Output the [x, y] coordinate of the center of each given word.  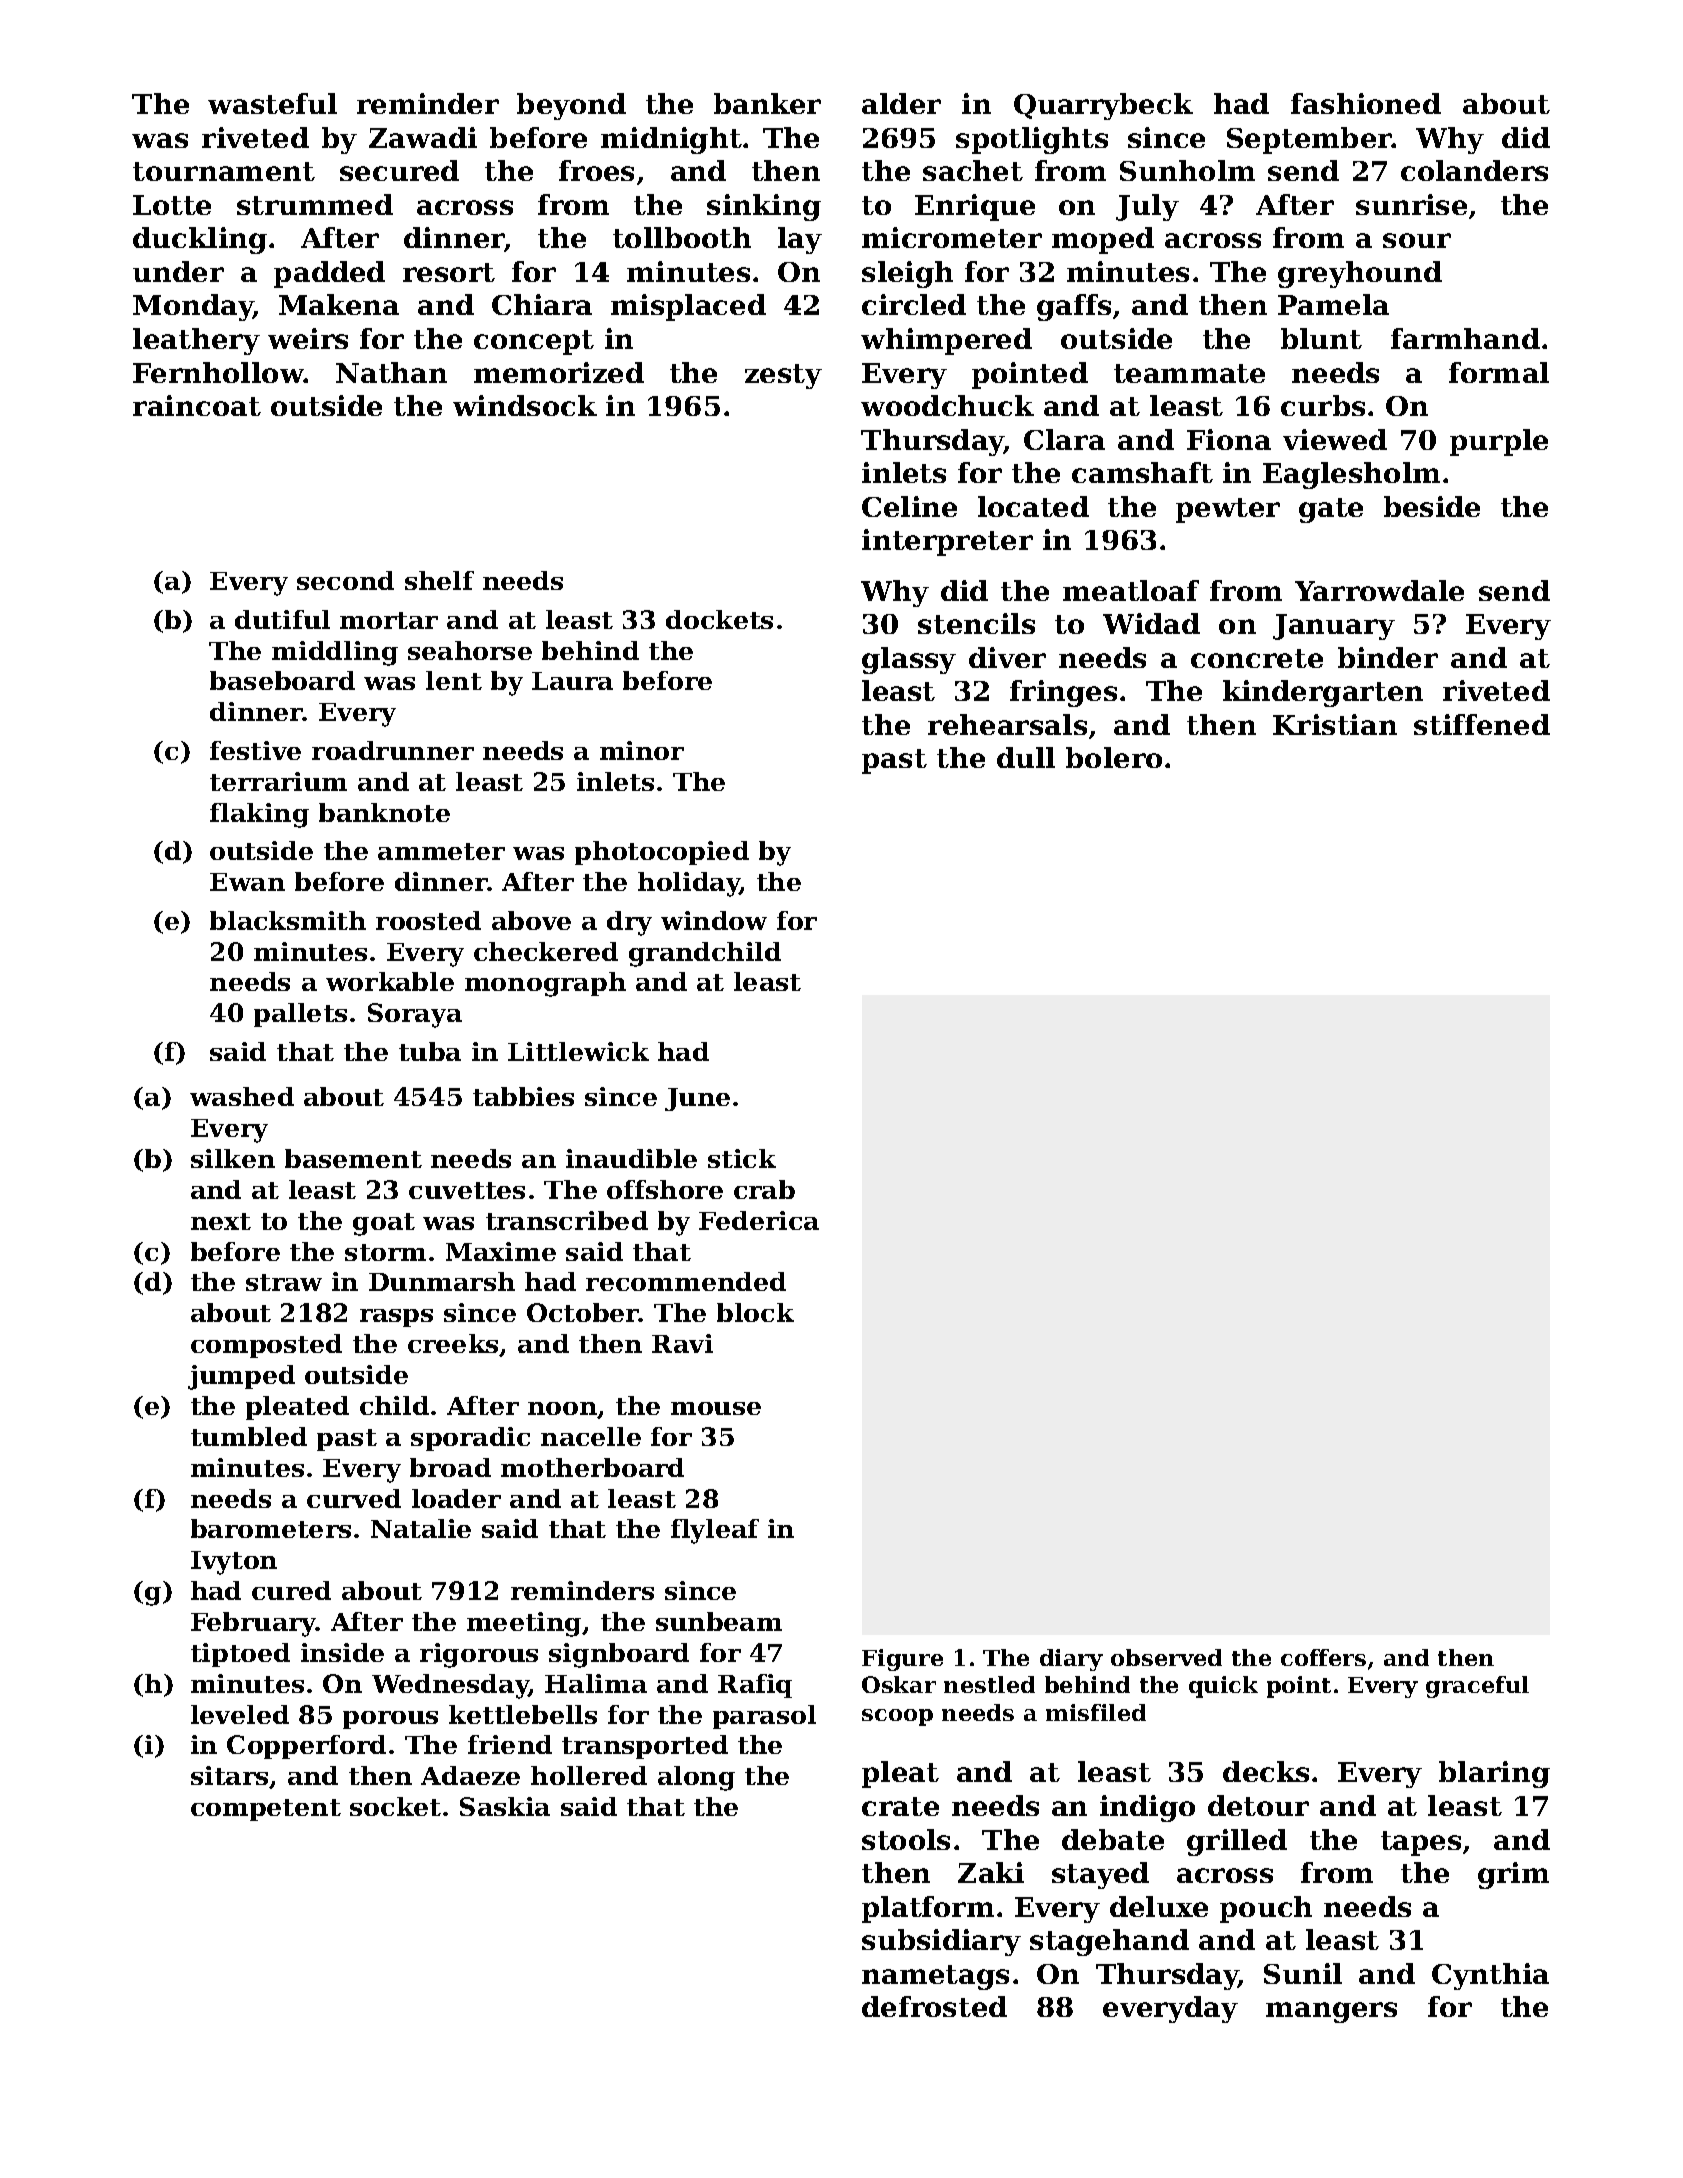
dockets [719, 619]
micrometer [952, 237]
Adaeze [470, 1775]
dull [1026, 757]
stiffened [1482, 724]
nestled [989, 1684]
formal [1499, 372]
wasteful [272, 103]
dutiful [282, 619]
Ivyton [234, 1563]
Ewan [247, 882]
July [1147, 207]
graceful [1477, 1687]
